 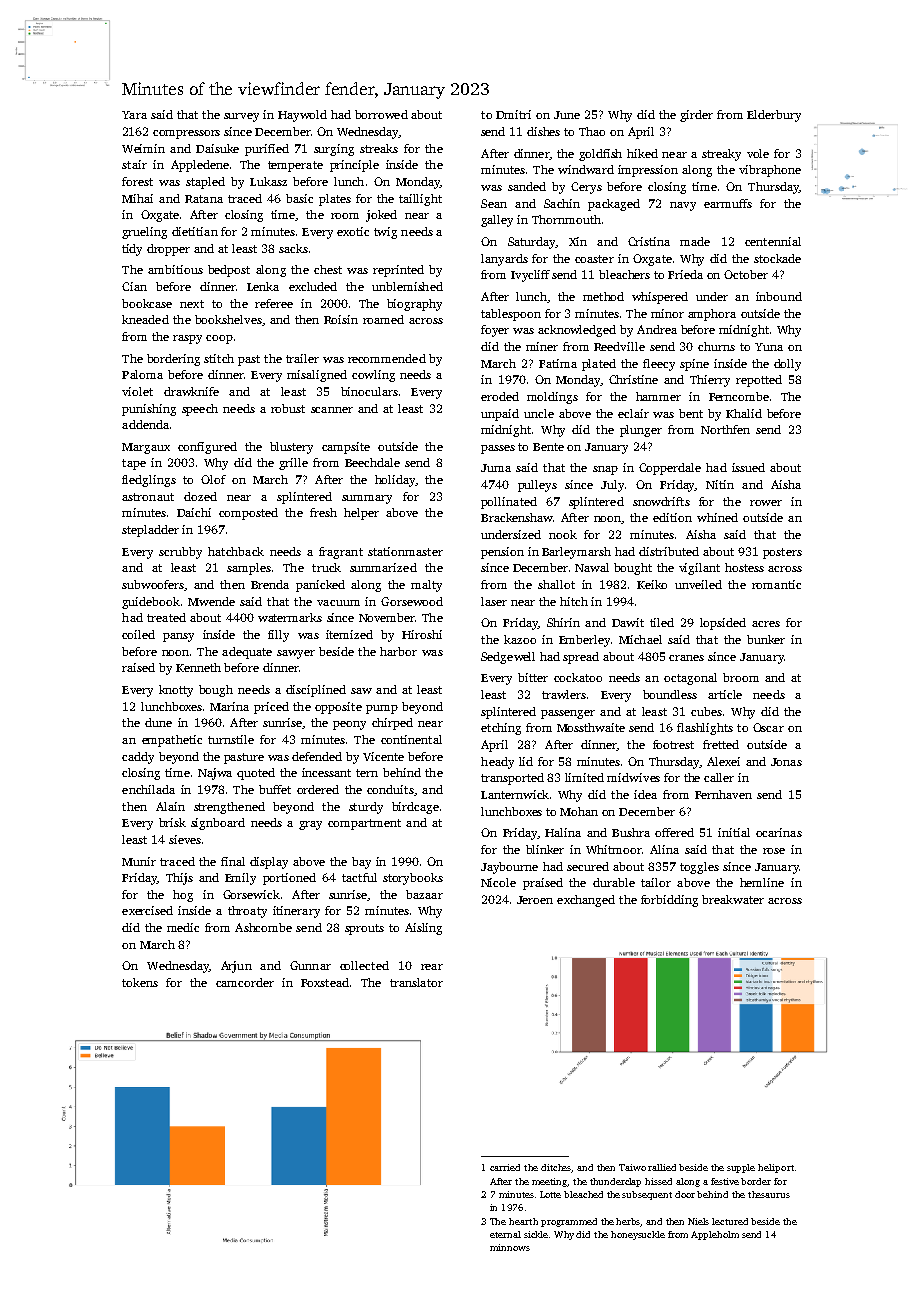 What do you see at coordinates (320, 586) in the screenshot?
I see `panicked` at bounding box center [320, 586].
